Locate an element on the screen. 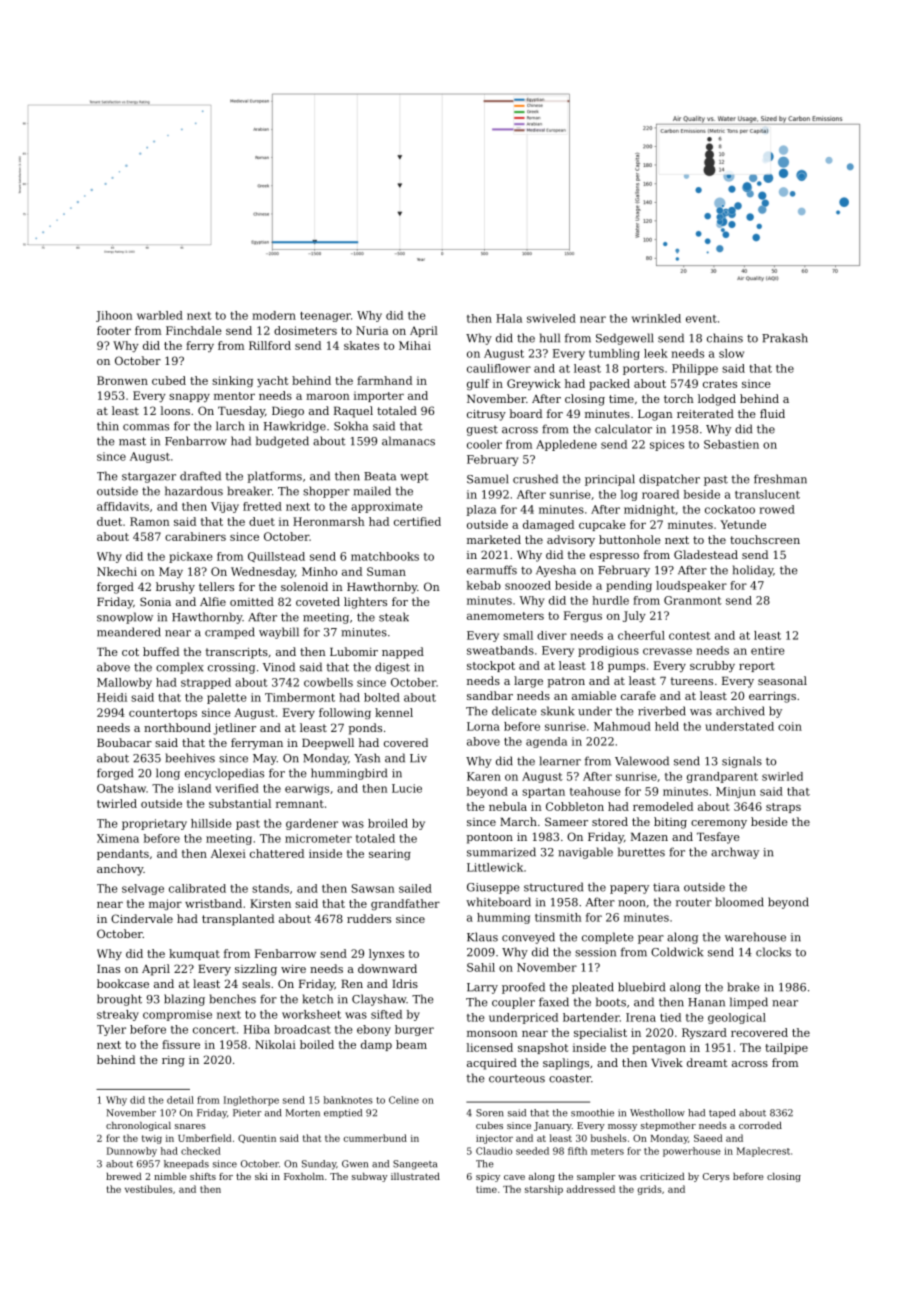 The image size is (908, 1316). pleated is located at coordinates (593, 988).
